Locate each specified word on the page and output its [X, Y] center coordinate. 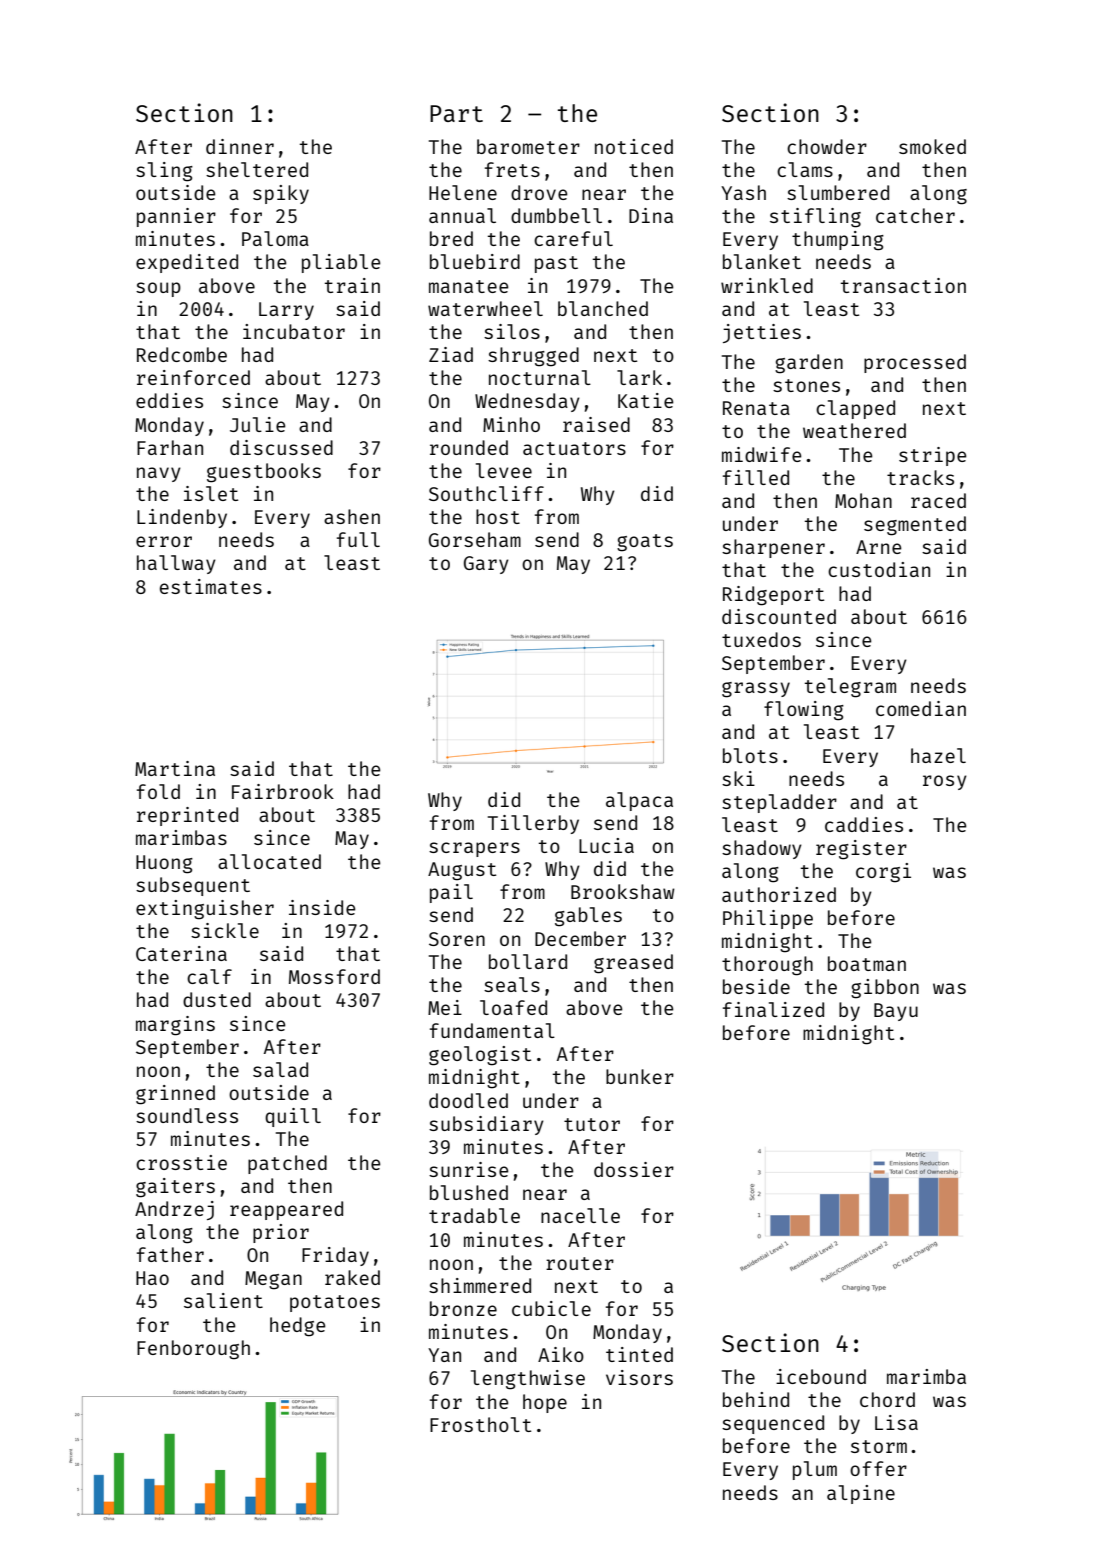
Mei [445, 1007]
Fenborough [193, 1350]
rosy [945, 782]
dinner [240, 146]
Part [456, 113]
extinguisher [205, 910]
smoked [932, 146]
